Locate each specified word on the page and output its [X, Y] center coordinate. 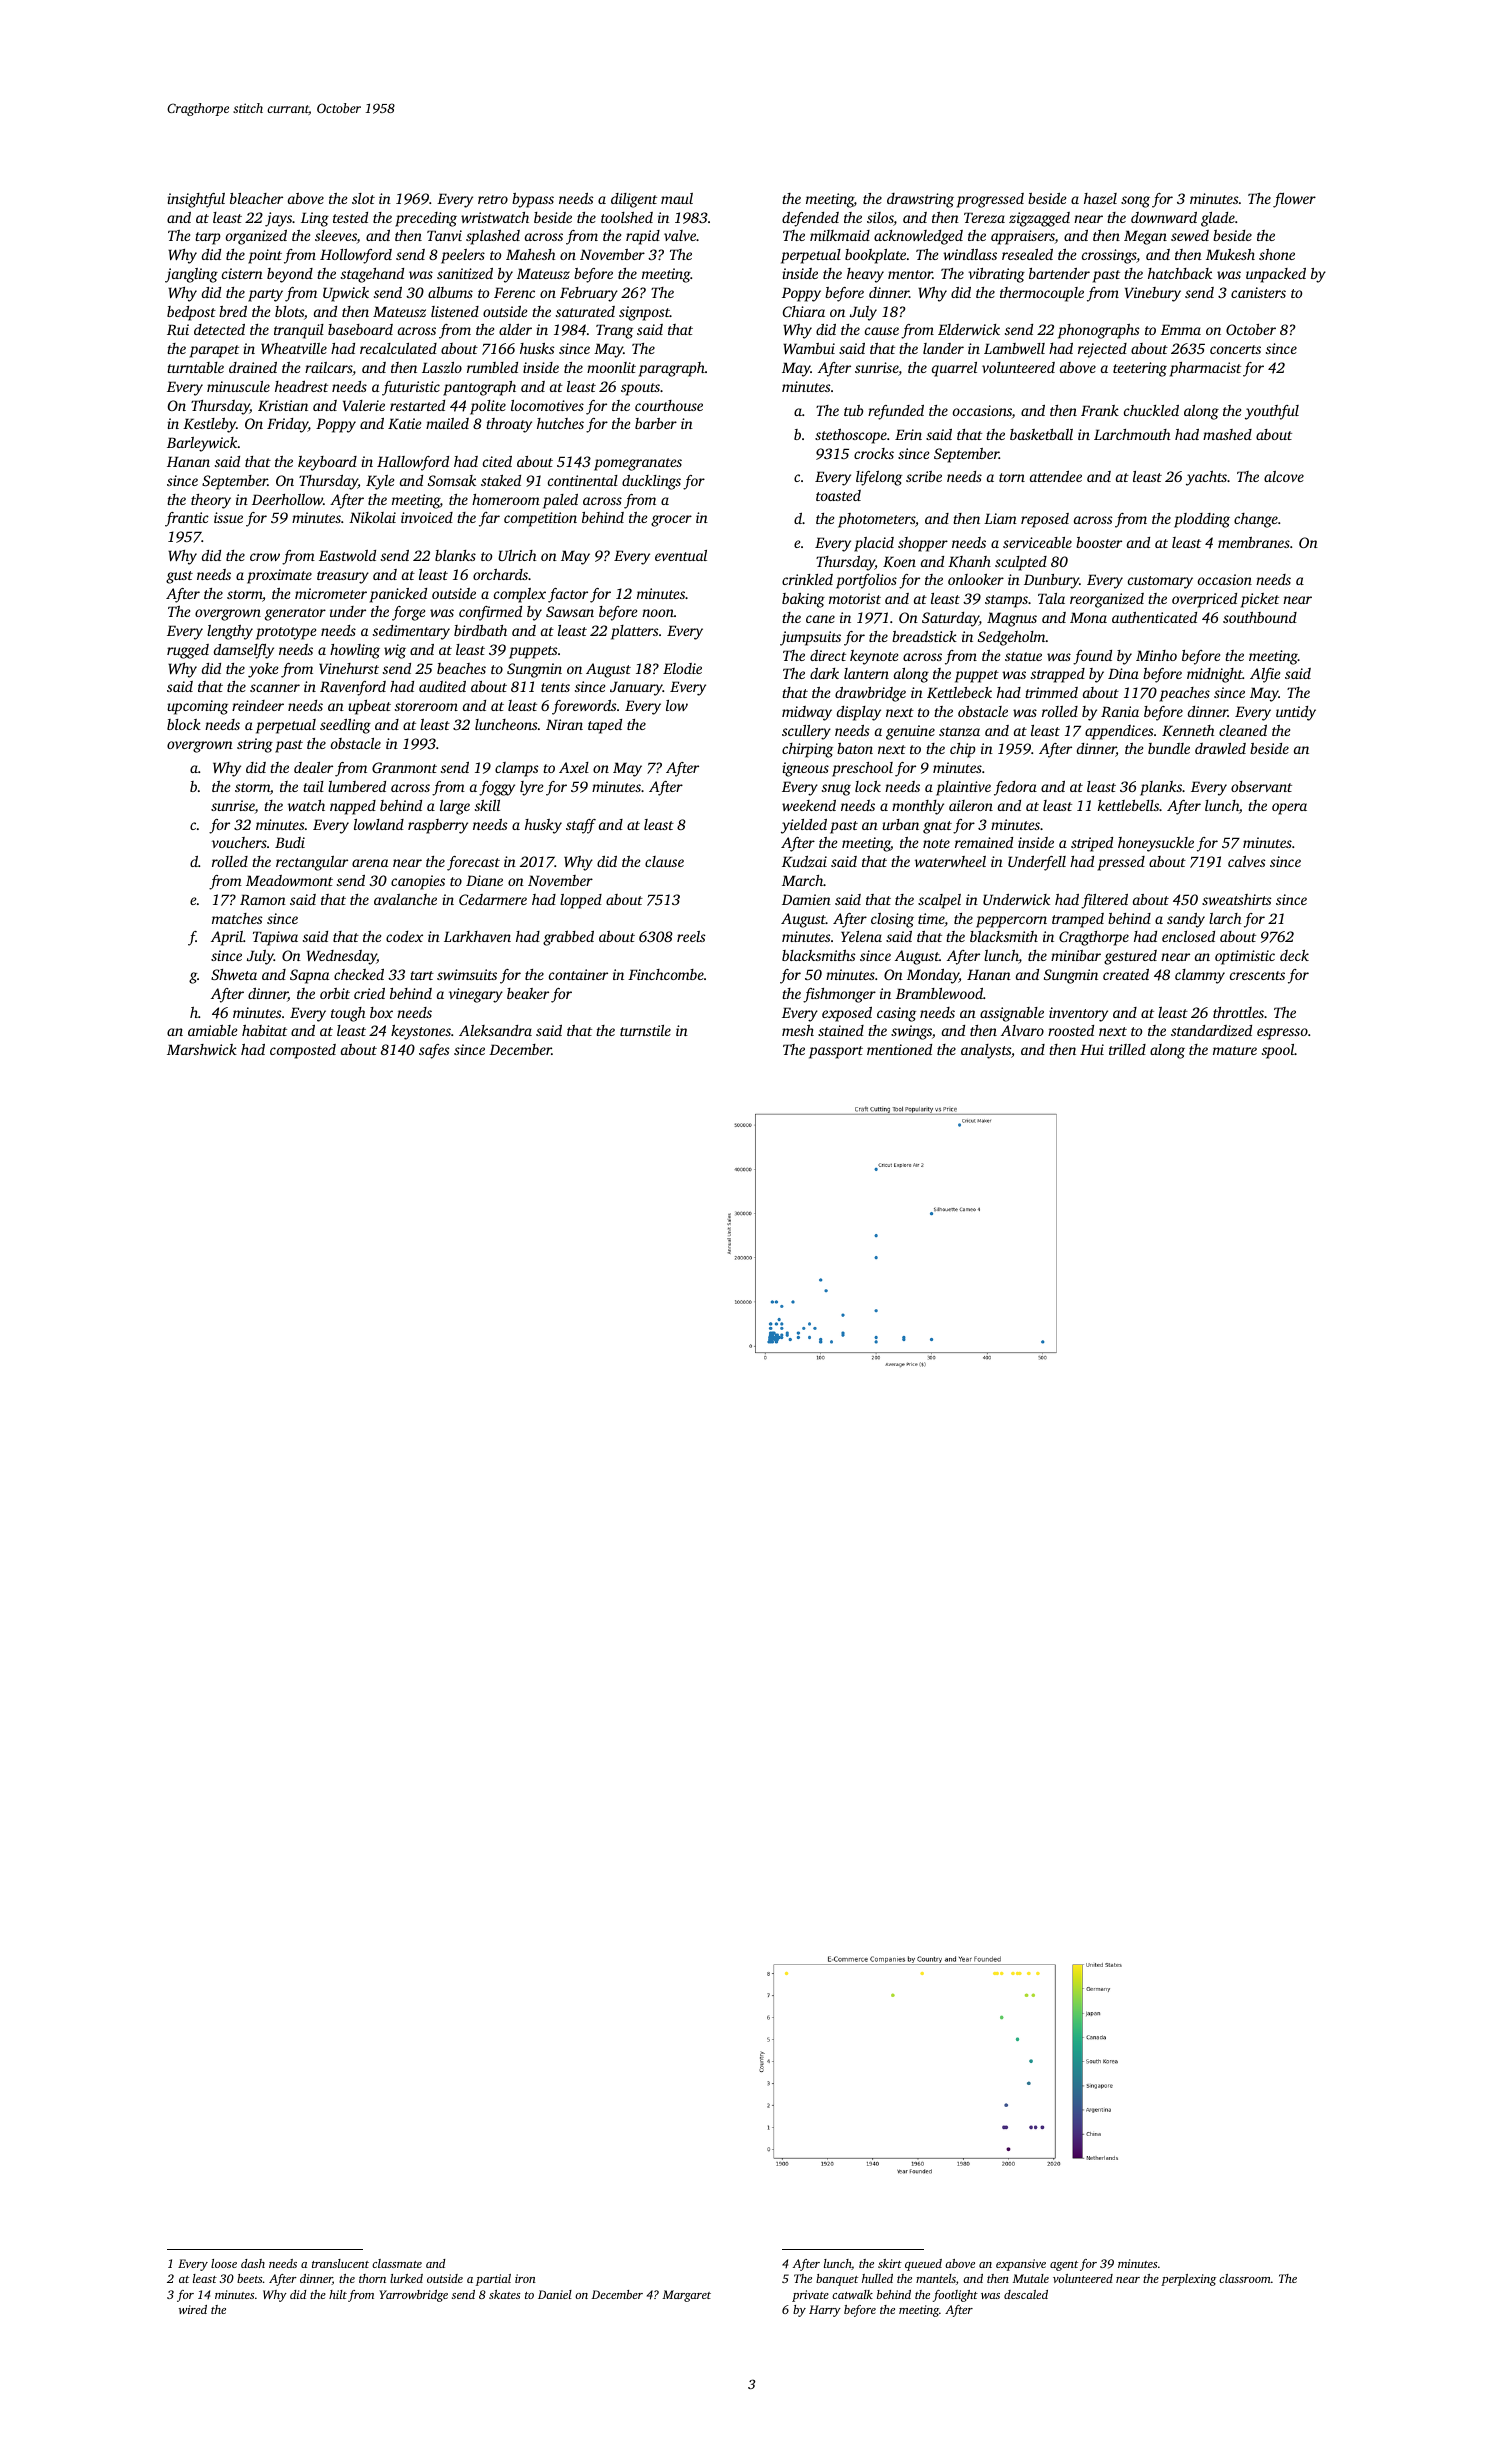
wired [193, 2309]
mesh [798, 1030]
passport [836, 1052]
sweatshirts [1236, 899]
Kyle [380, 482]
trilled [1127, 1049]
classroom [1245, 2278]
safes [434, 1051]
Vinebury [1153, 294]
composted [303, 1051]
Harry [825, 2311]
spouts [640, 389]
